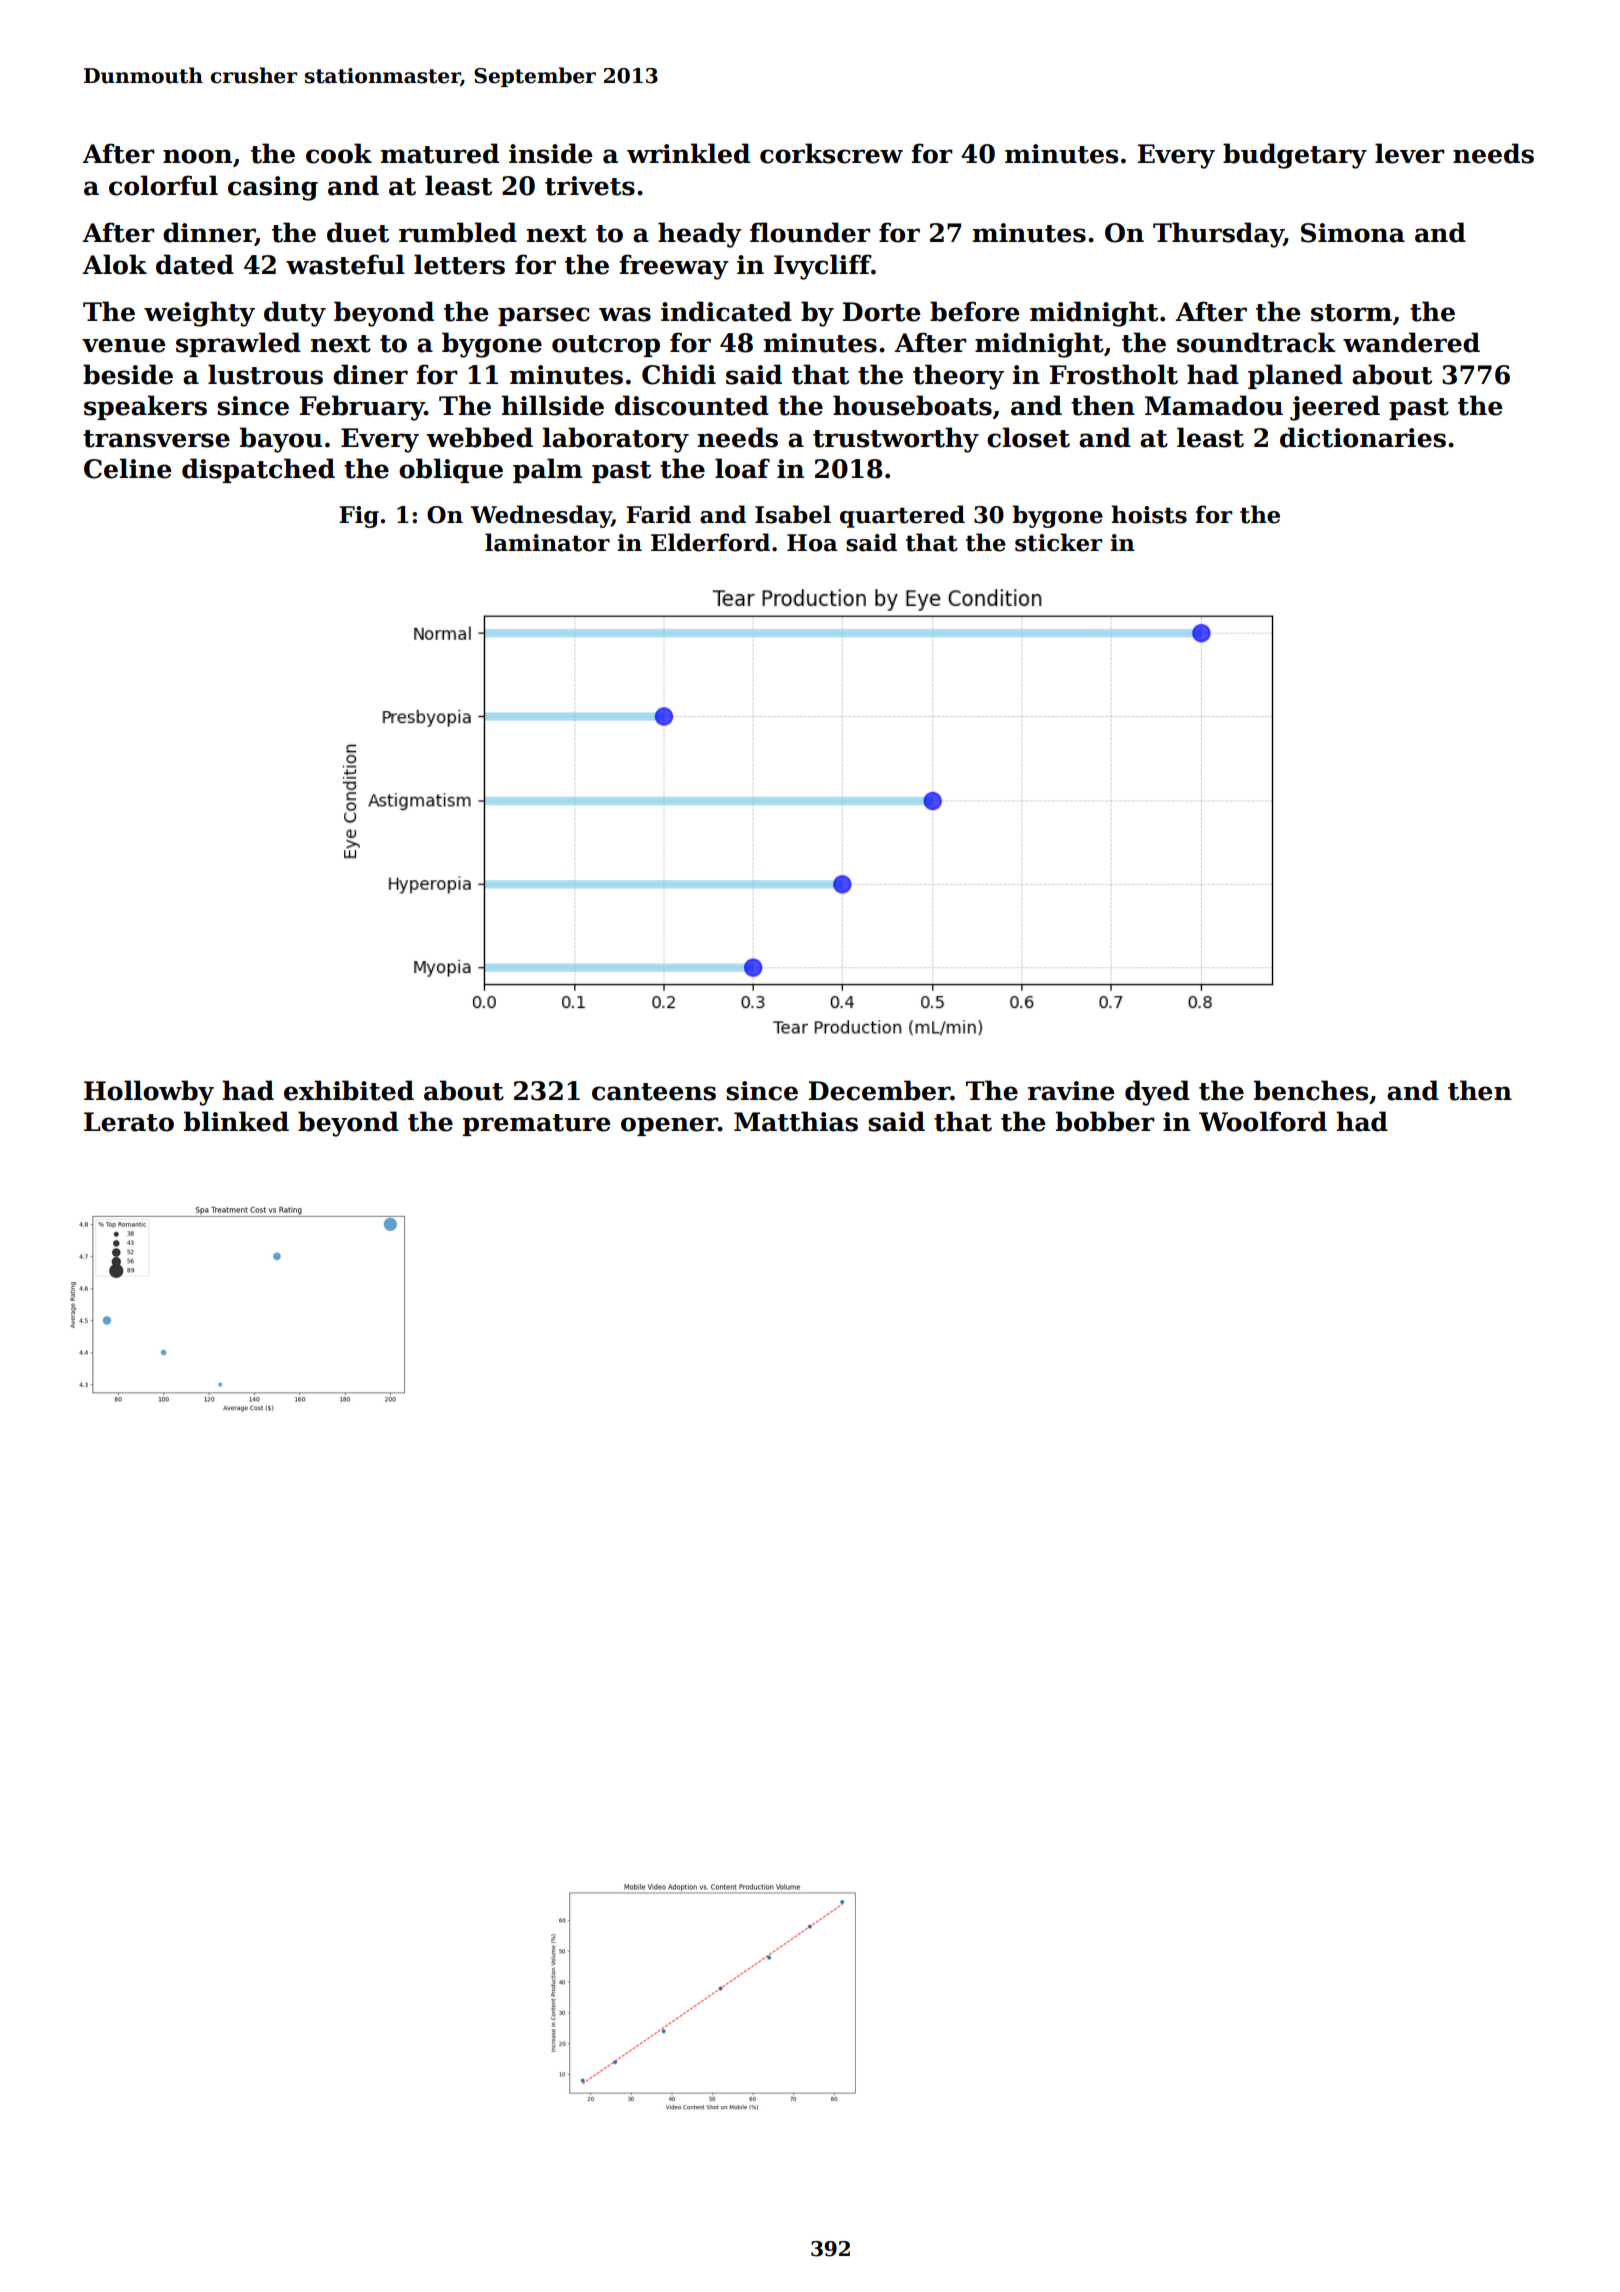 The width and height of the image is (1620, 2292). I want to click on dinner, so click(209, 233).
